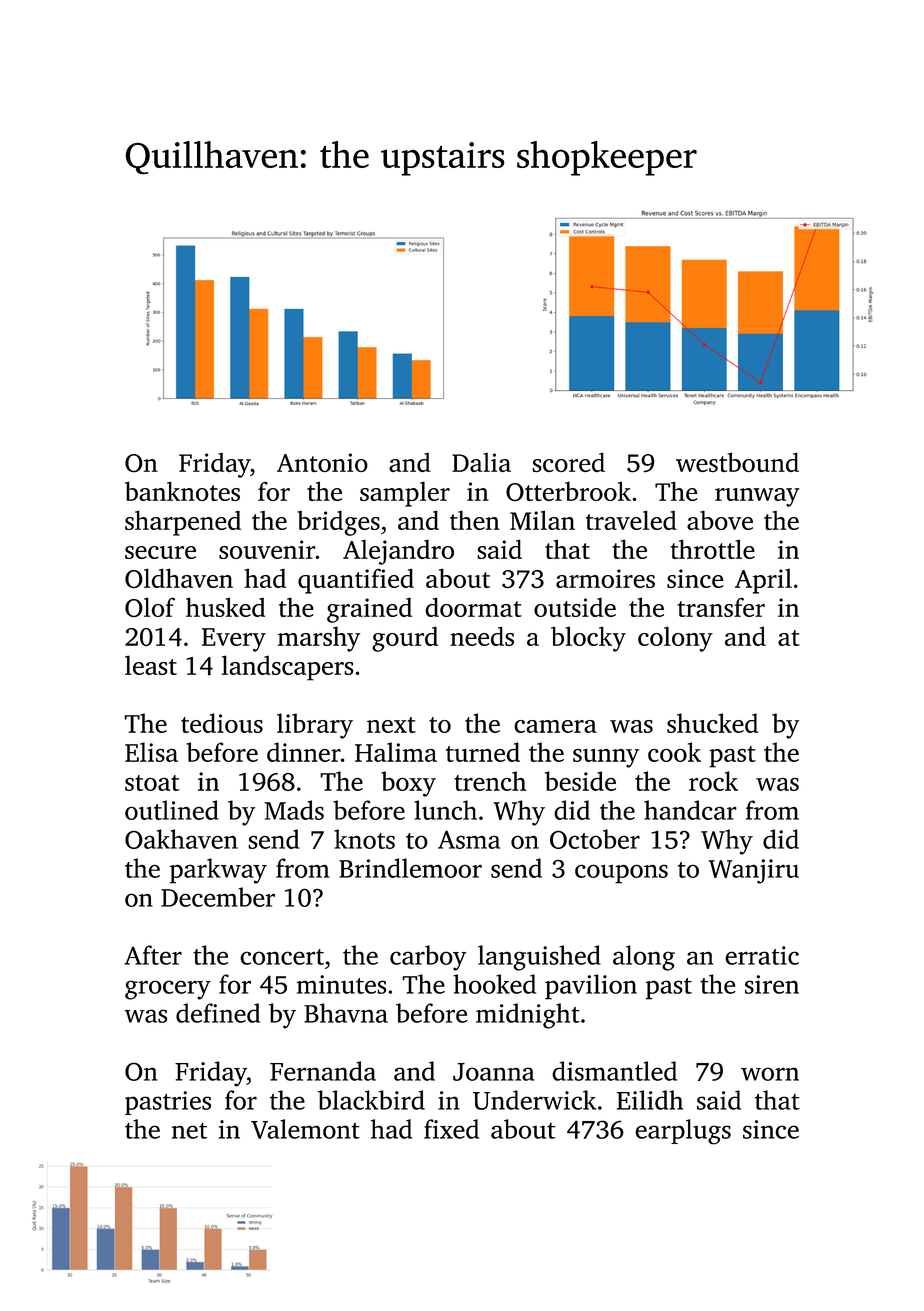  I want to click on shucked, so click(712, 723).
